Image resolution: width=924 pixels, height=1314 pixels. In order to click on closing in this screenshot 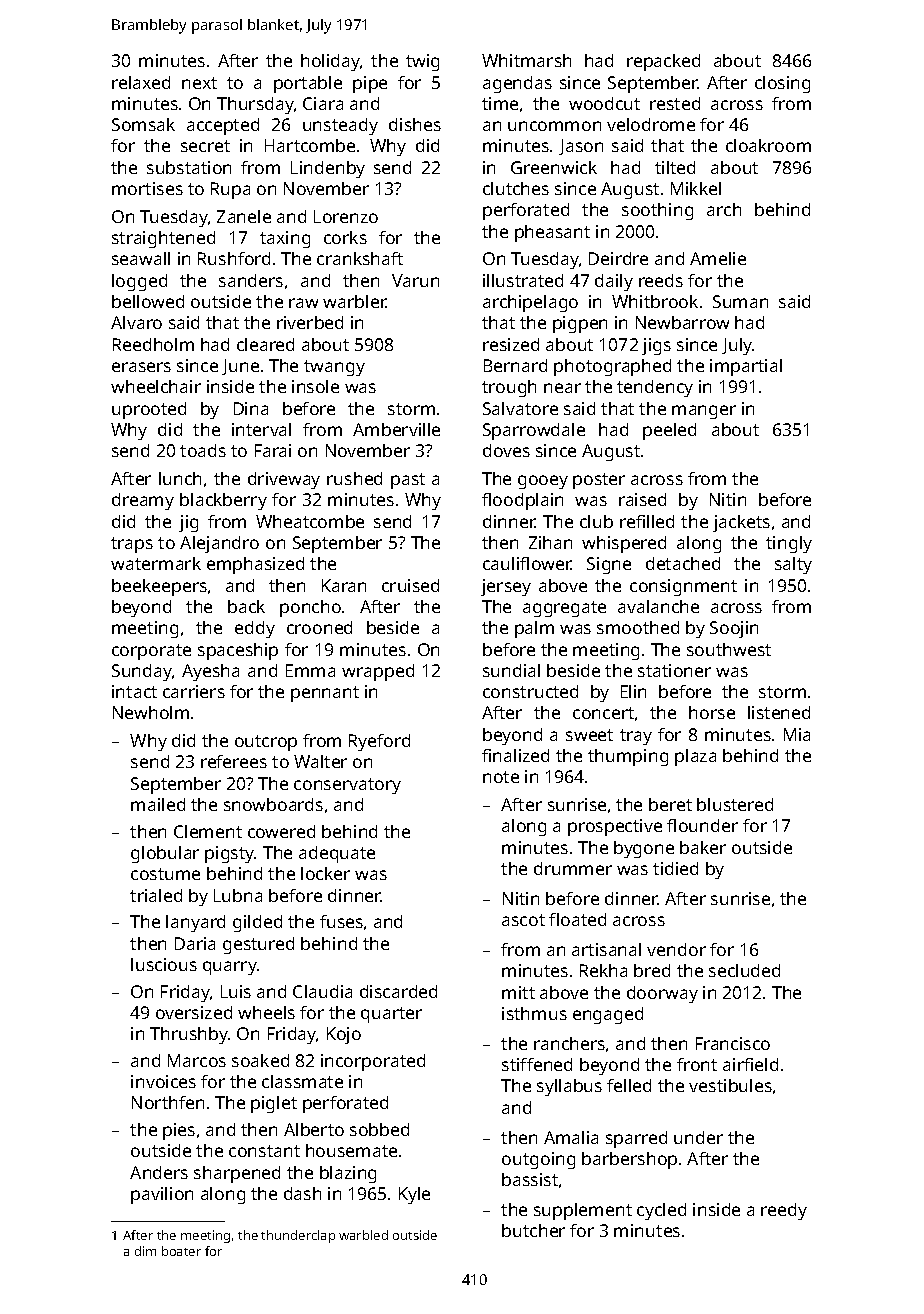, I will do `click(782, 84)`.
